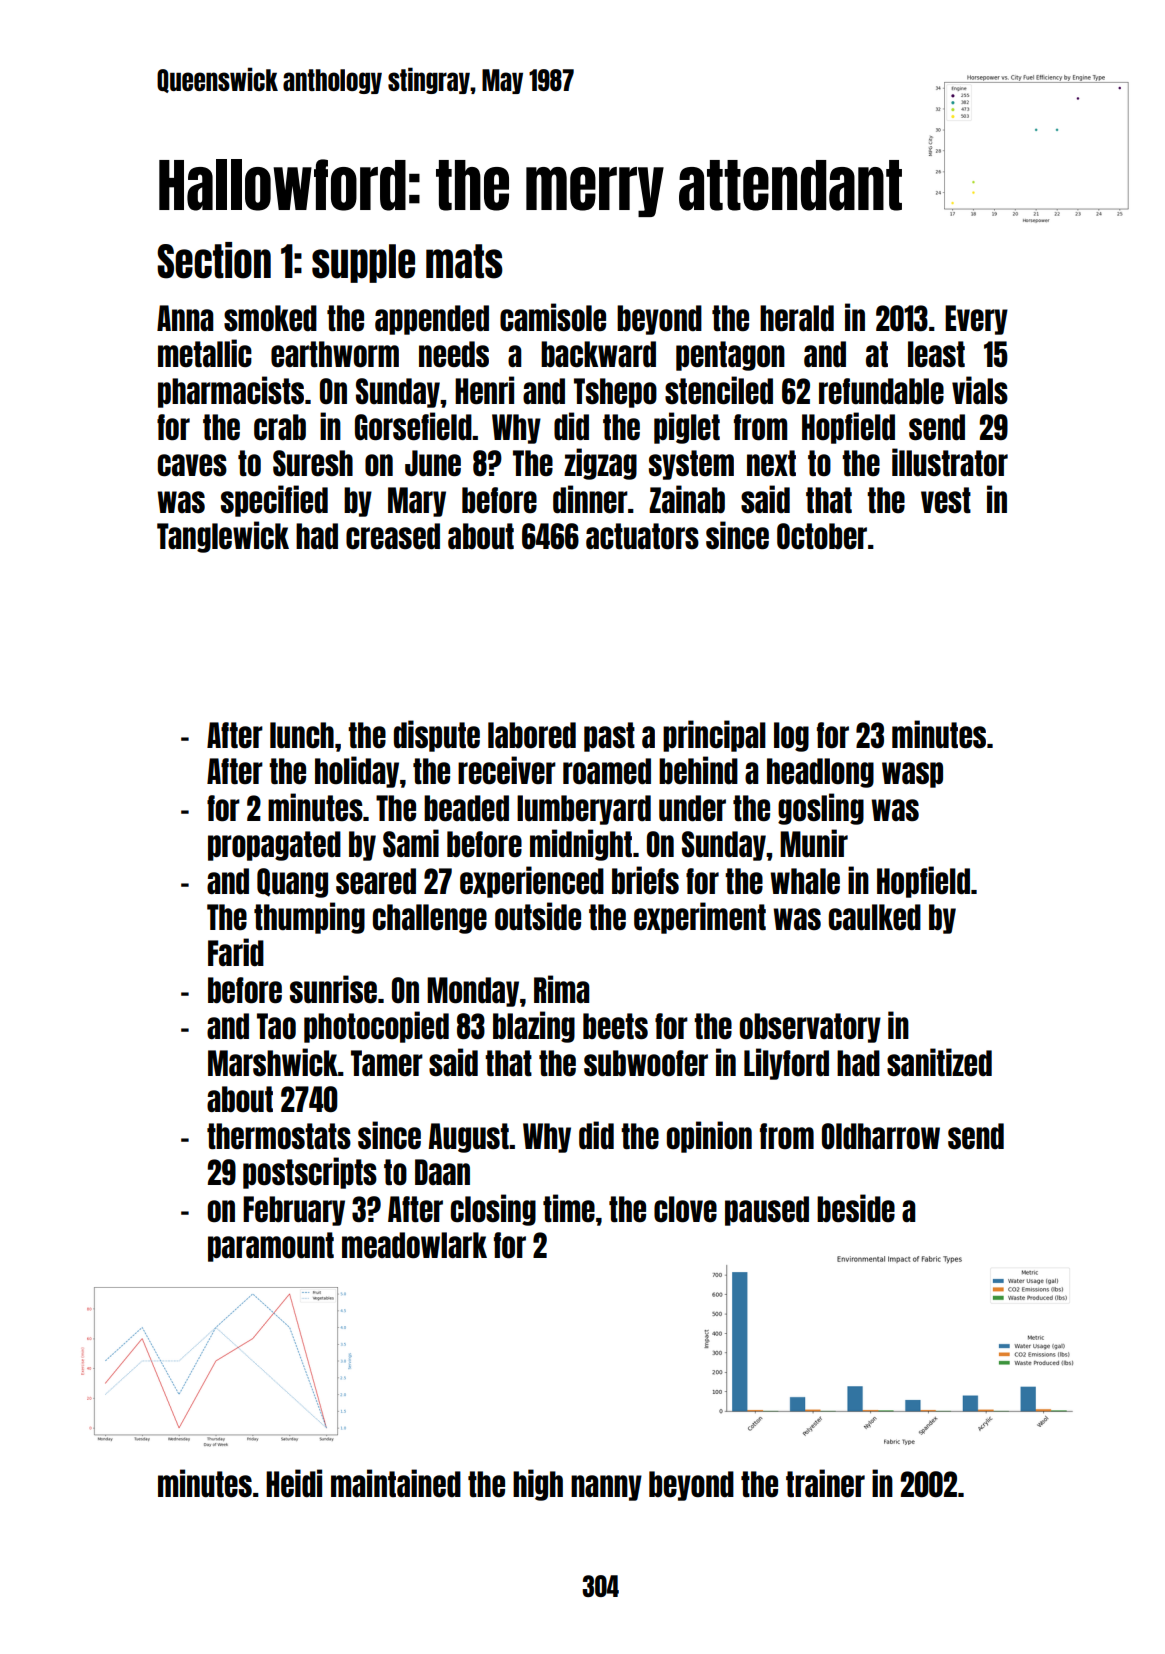 Image resolution: width=1165 pixels, height=1654 pixels. Describe the element at coordinates (856, 1208) in the image. I see `beside` at that location.
